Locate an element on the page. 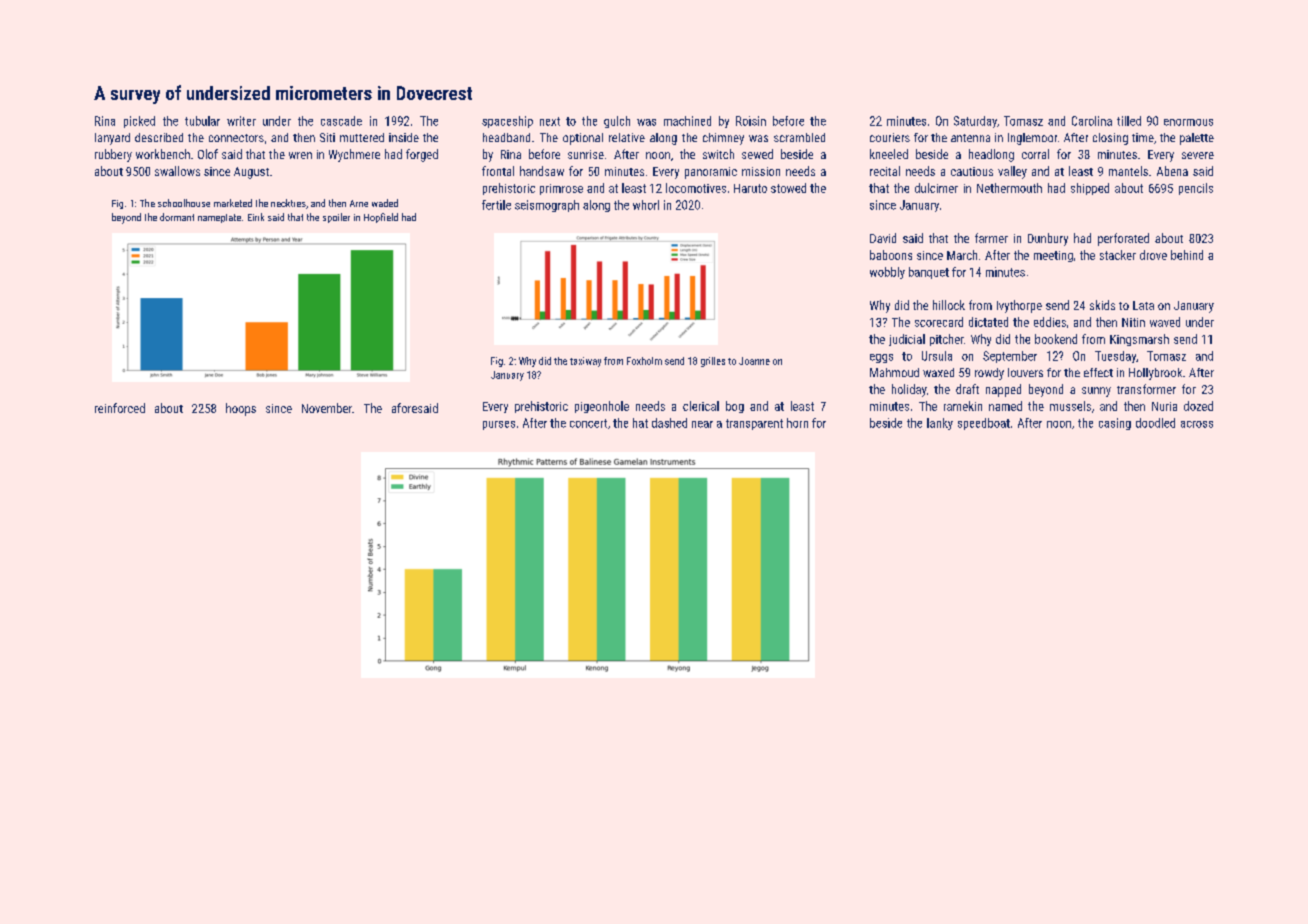 The image size is (1308, 924). banquet is located at coordinates (929, 273).
